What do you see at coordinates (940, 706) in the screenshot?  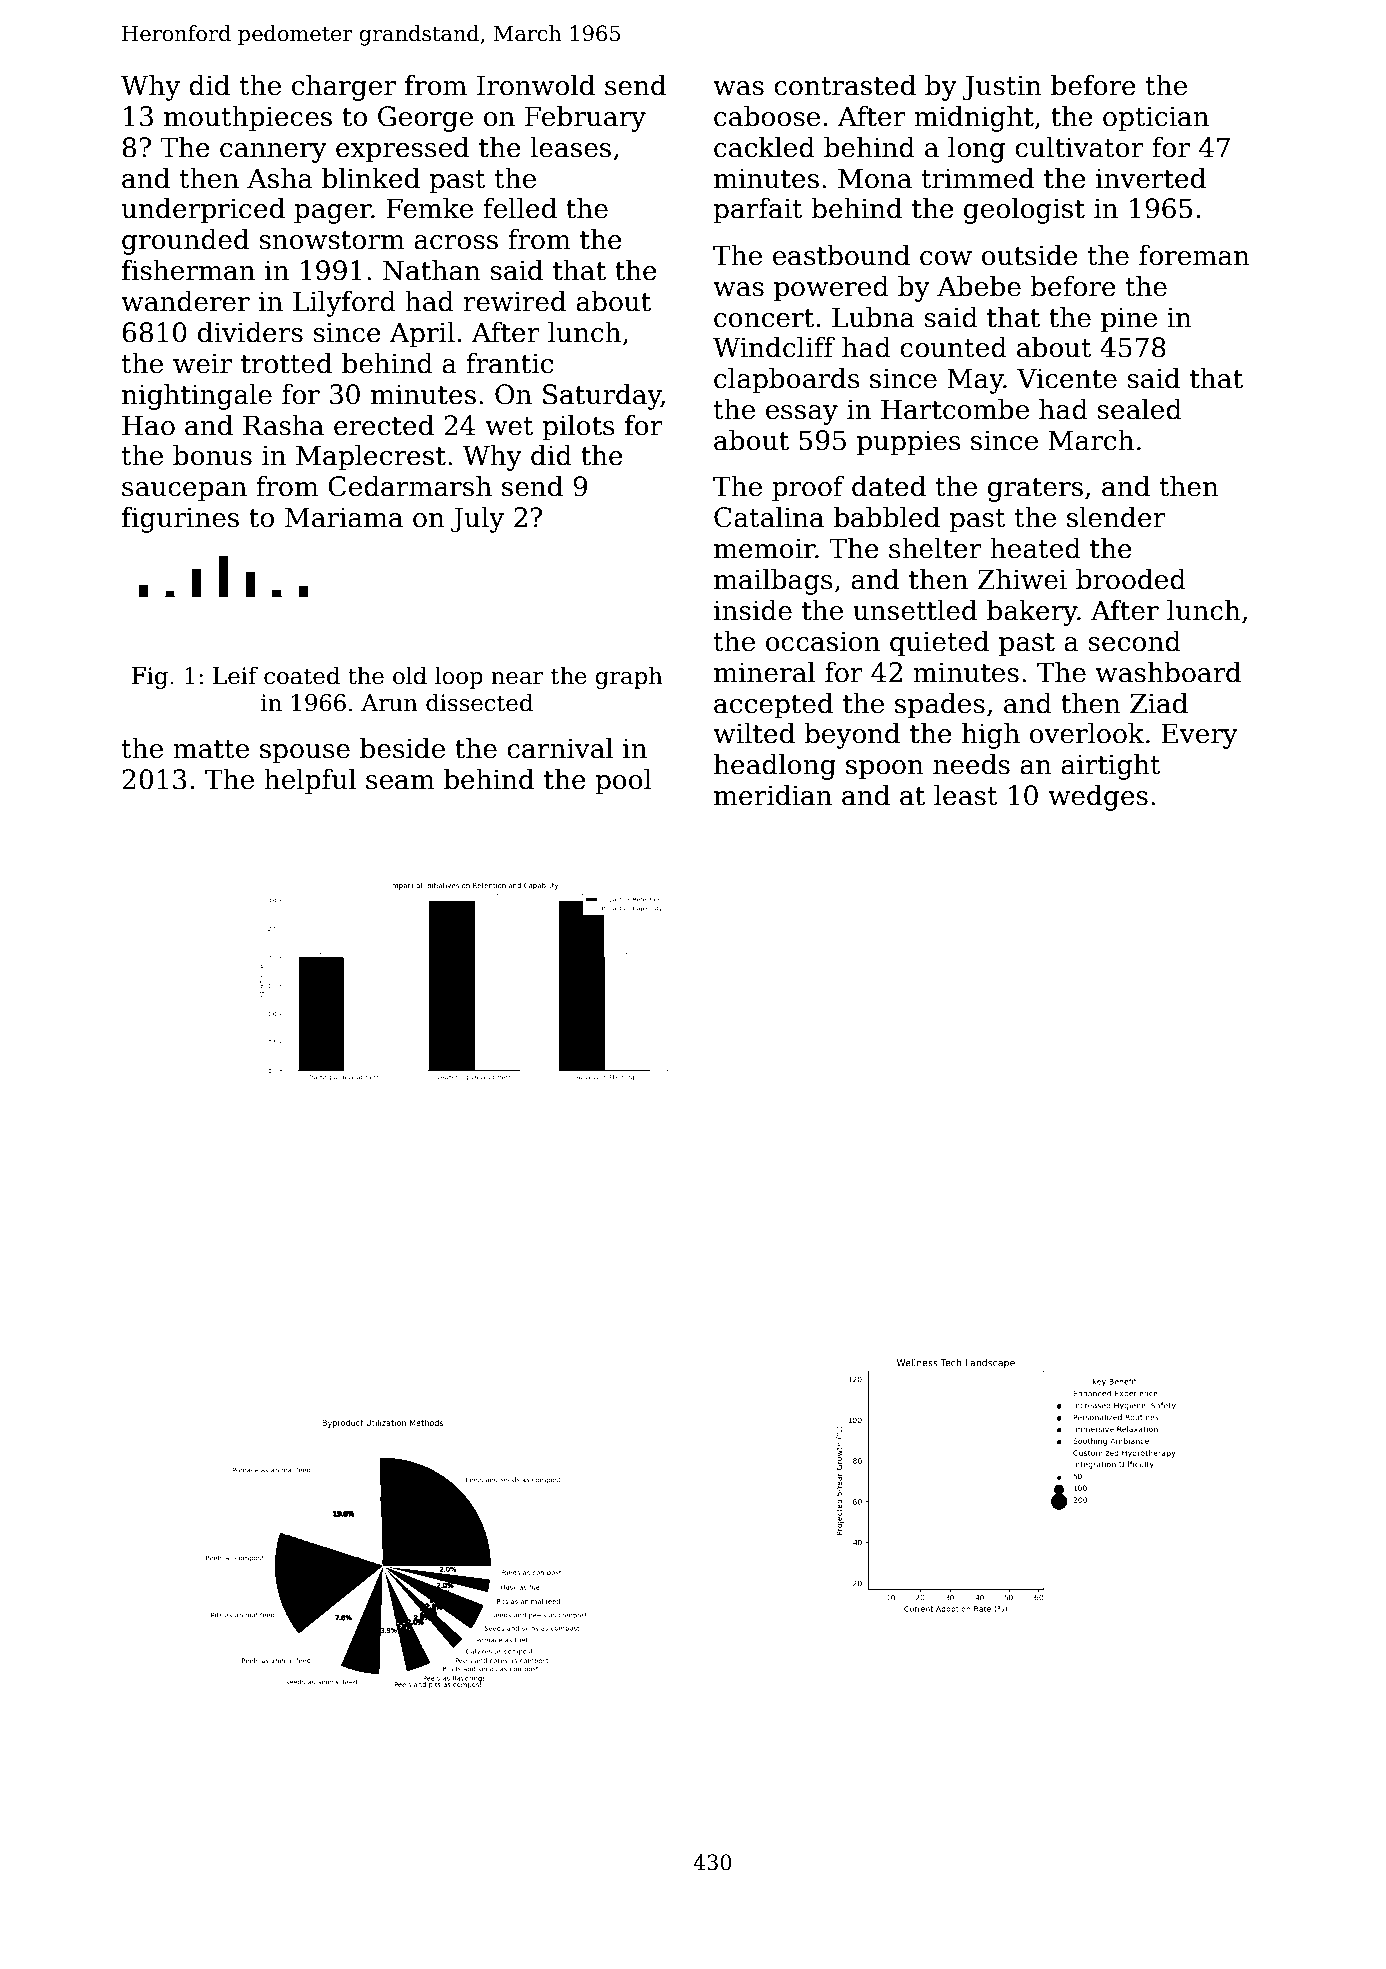 I see `spades` at bounding box center [940, 706].
